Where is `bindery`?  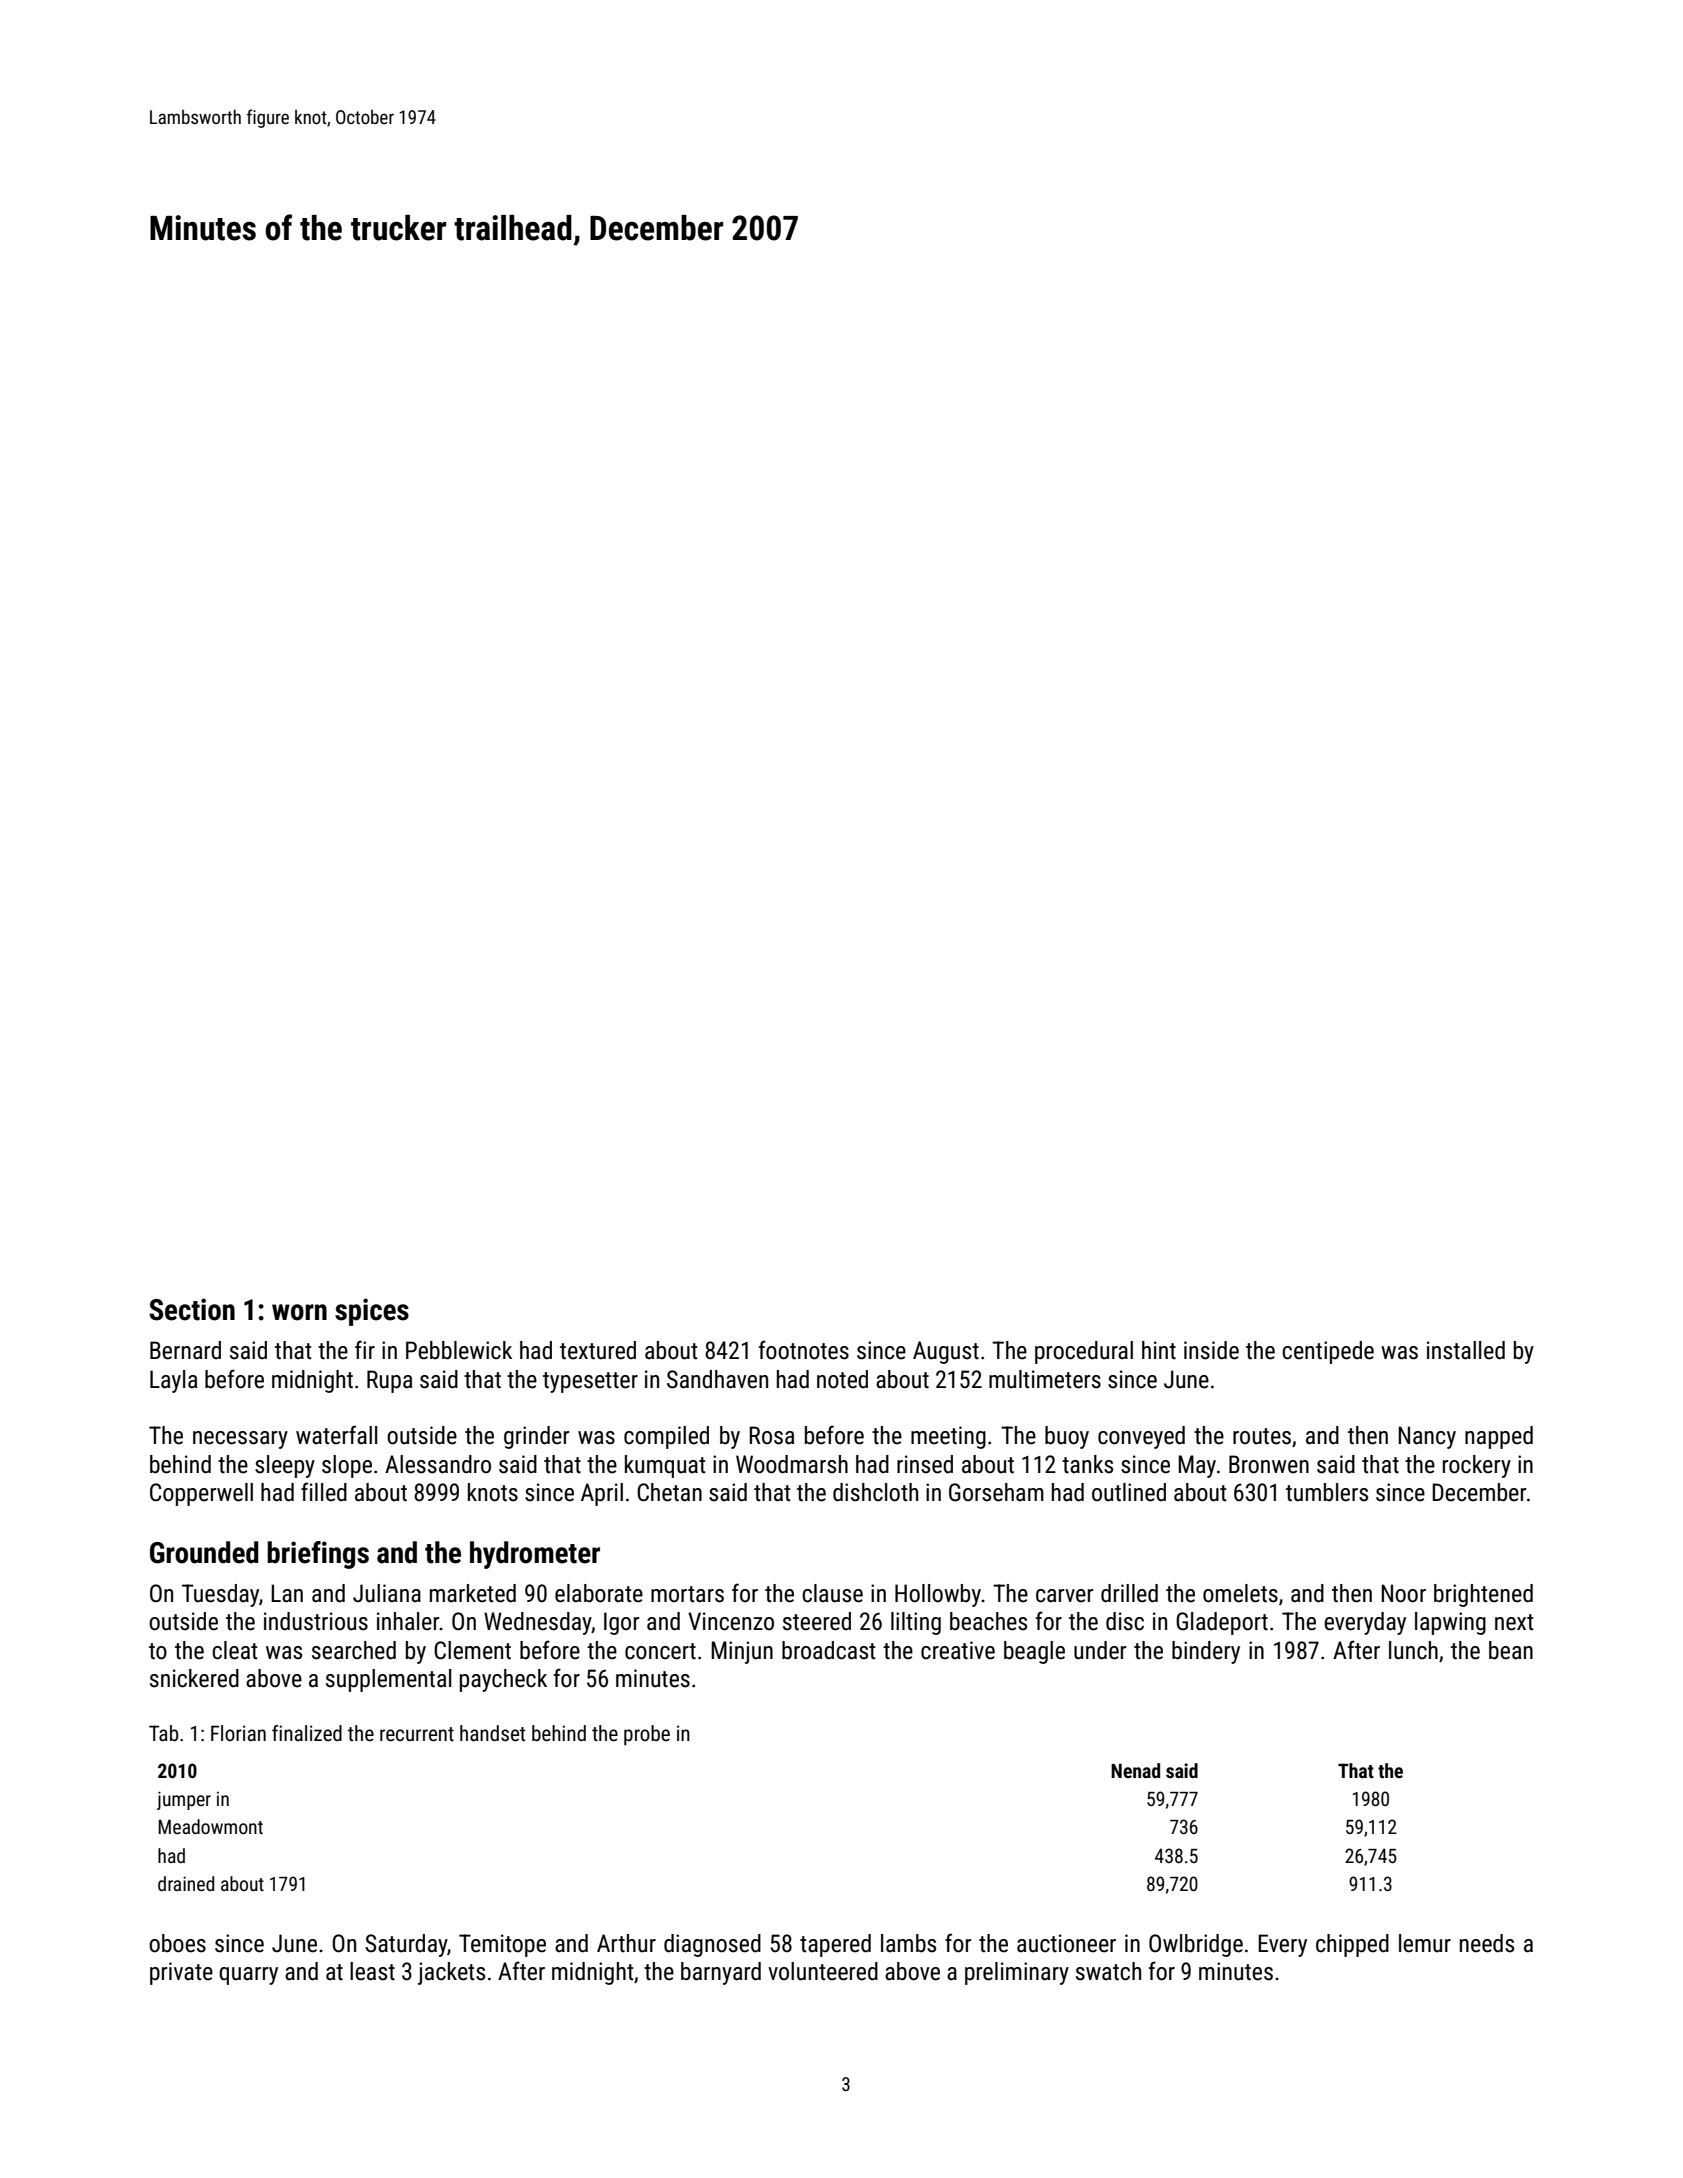 bindery is located at coordinates (1206, 1652).
